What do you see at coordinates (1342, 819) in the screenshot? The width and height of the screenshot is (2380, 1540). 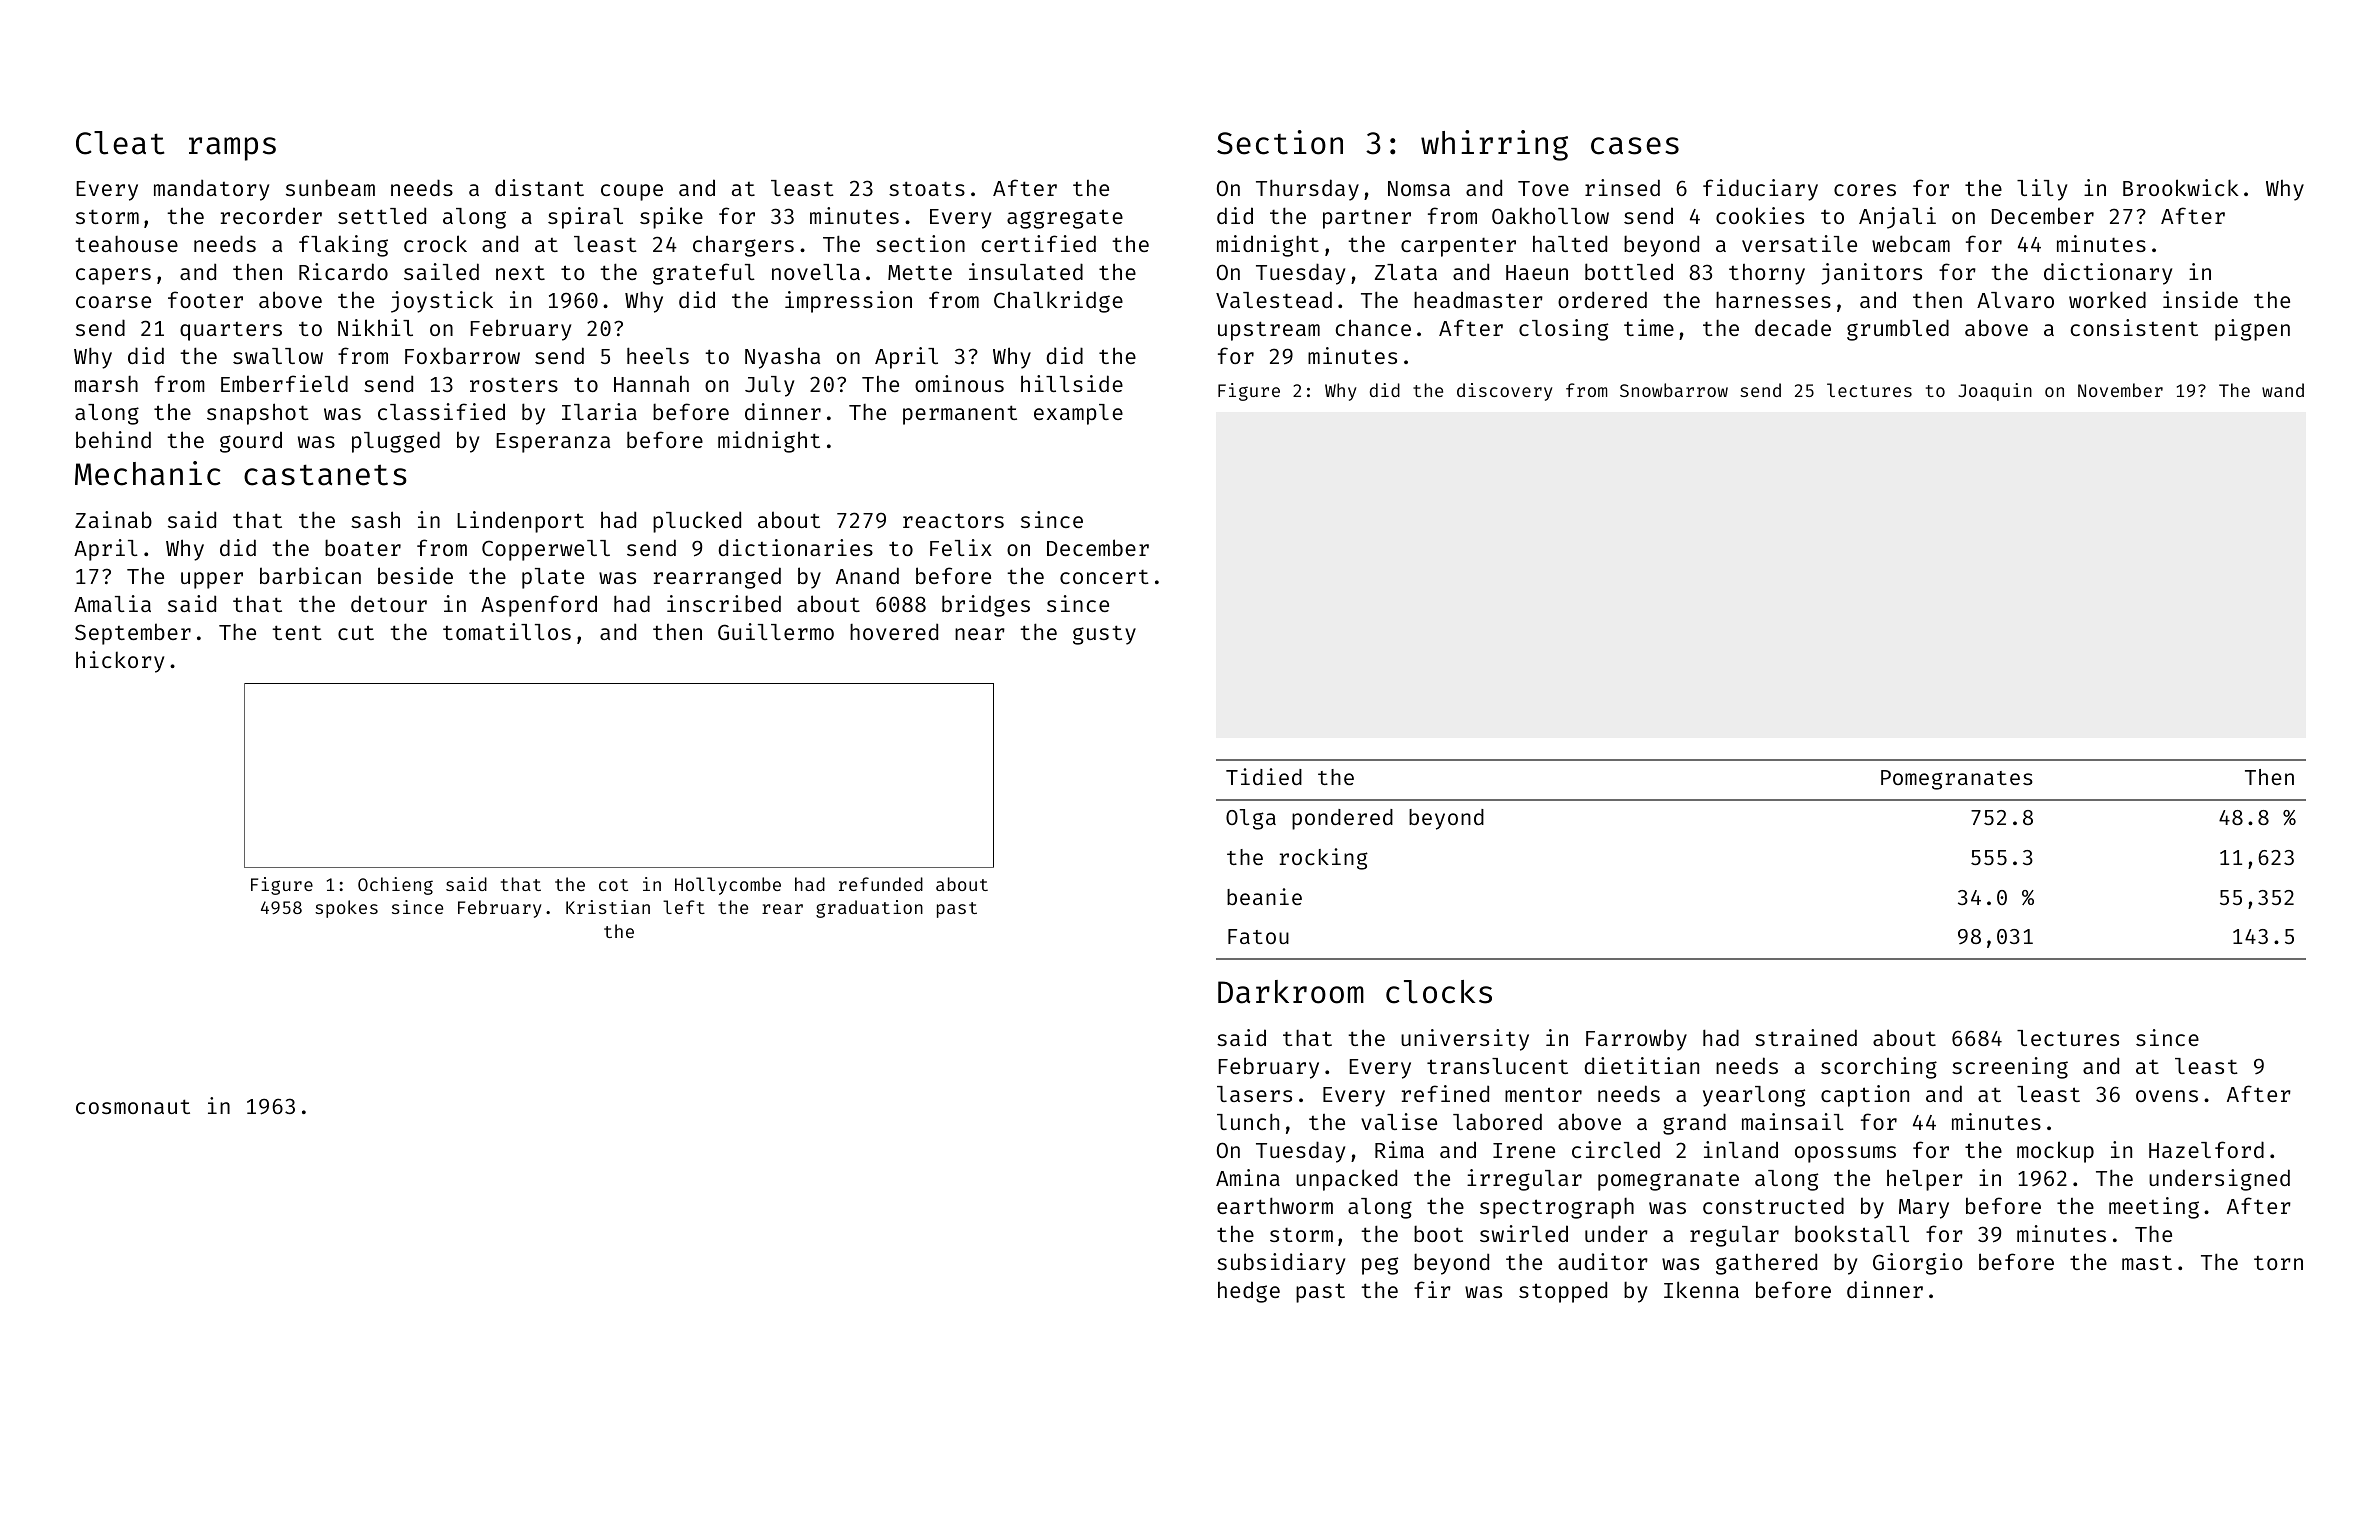 I see `pondered` at bounding box center [1342, 819].
